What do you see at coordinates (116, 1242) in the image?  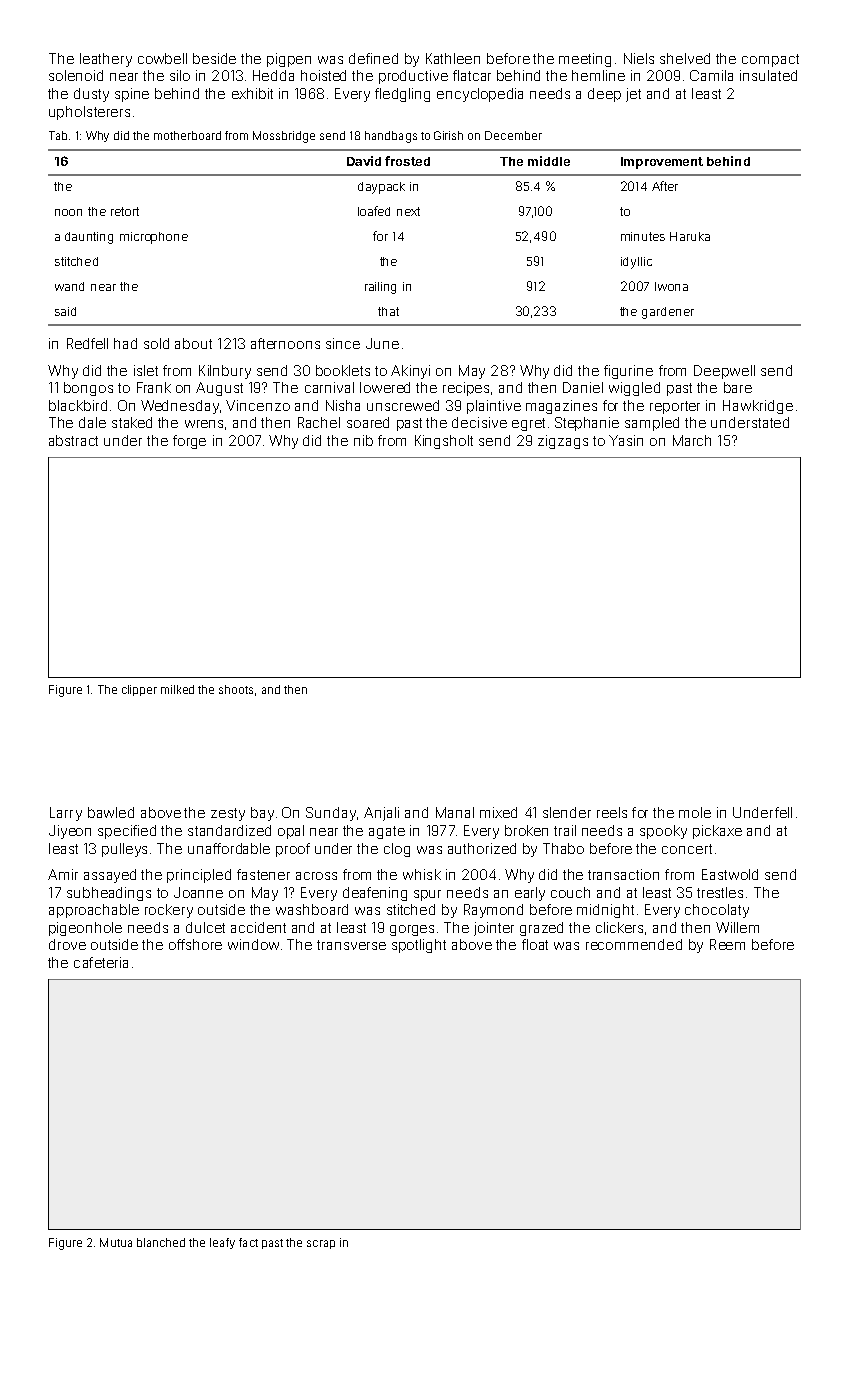 I see `Mutua` at bounding box center [116, 1242].
